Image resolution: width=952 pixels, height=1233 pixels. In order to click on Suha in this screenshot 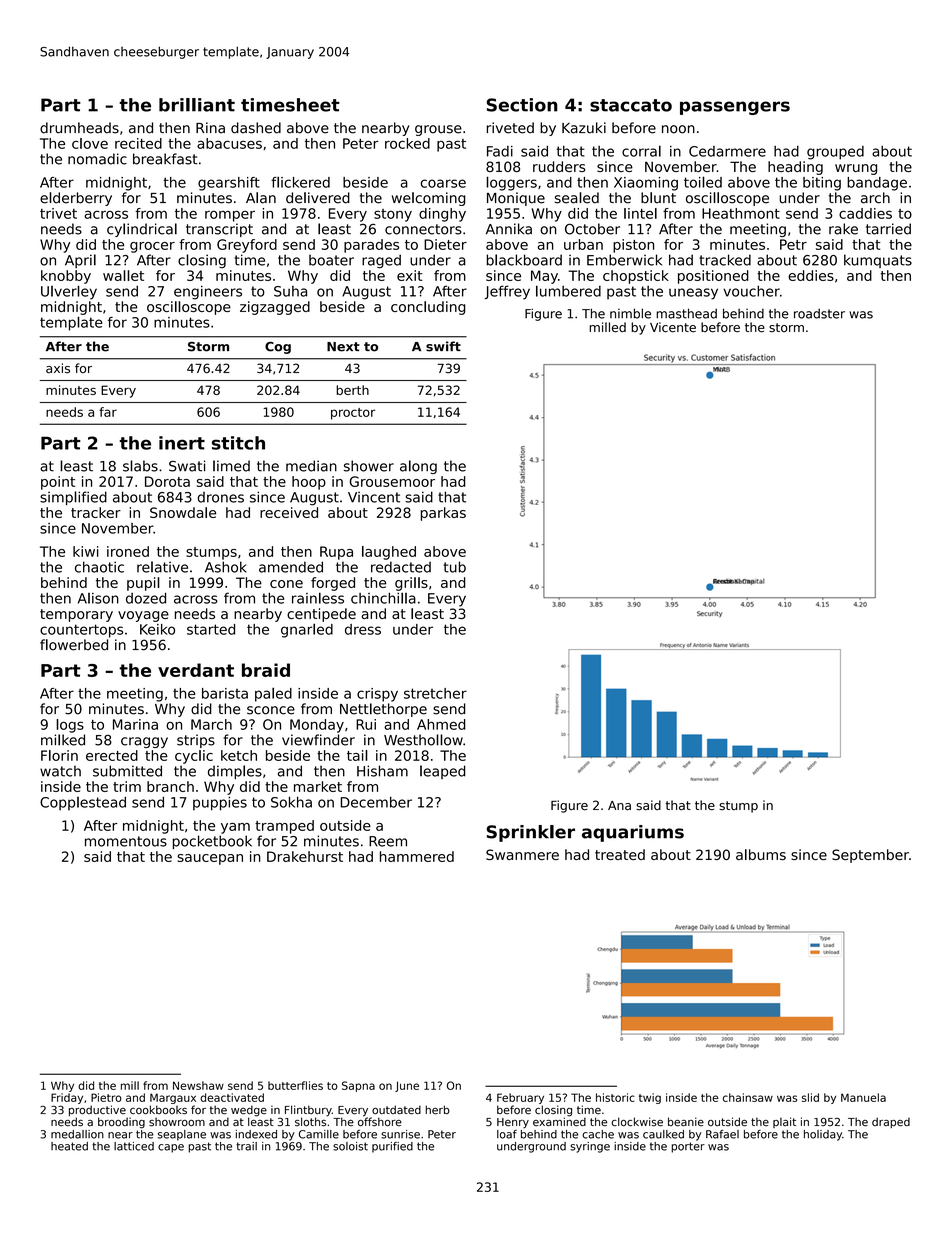, I will do `click(290, 291)`.
